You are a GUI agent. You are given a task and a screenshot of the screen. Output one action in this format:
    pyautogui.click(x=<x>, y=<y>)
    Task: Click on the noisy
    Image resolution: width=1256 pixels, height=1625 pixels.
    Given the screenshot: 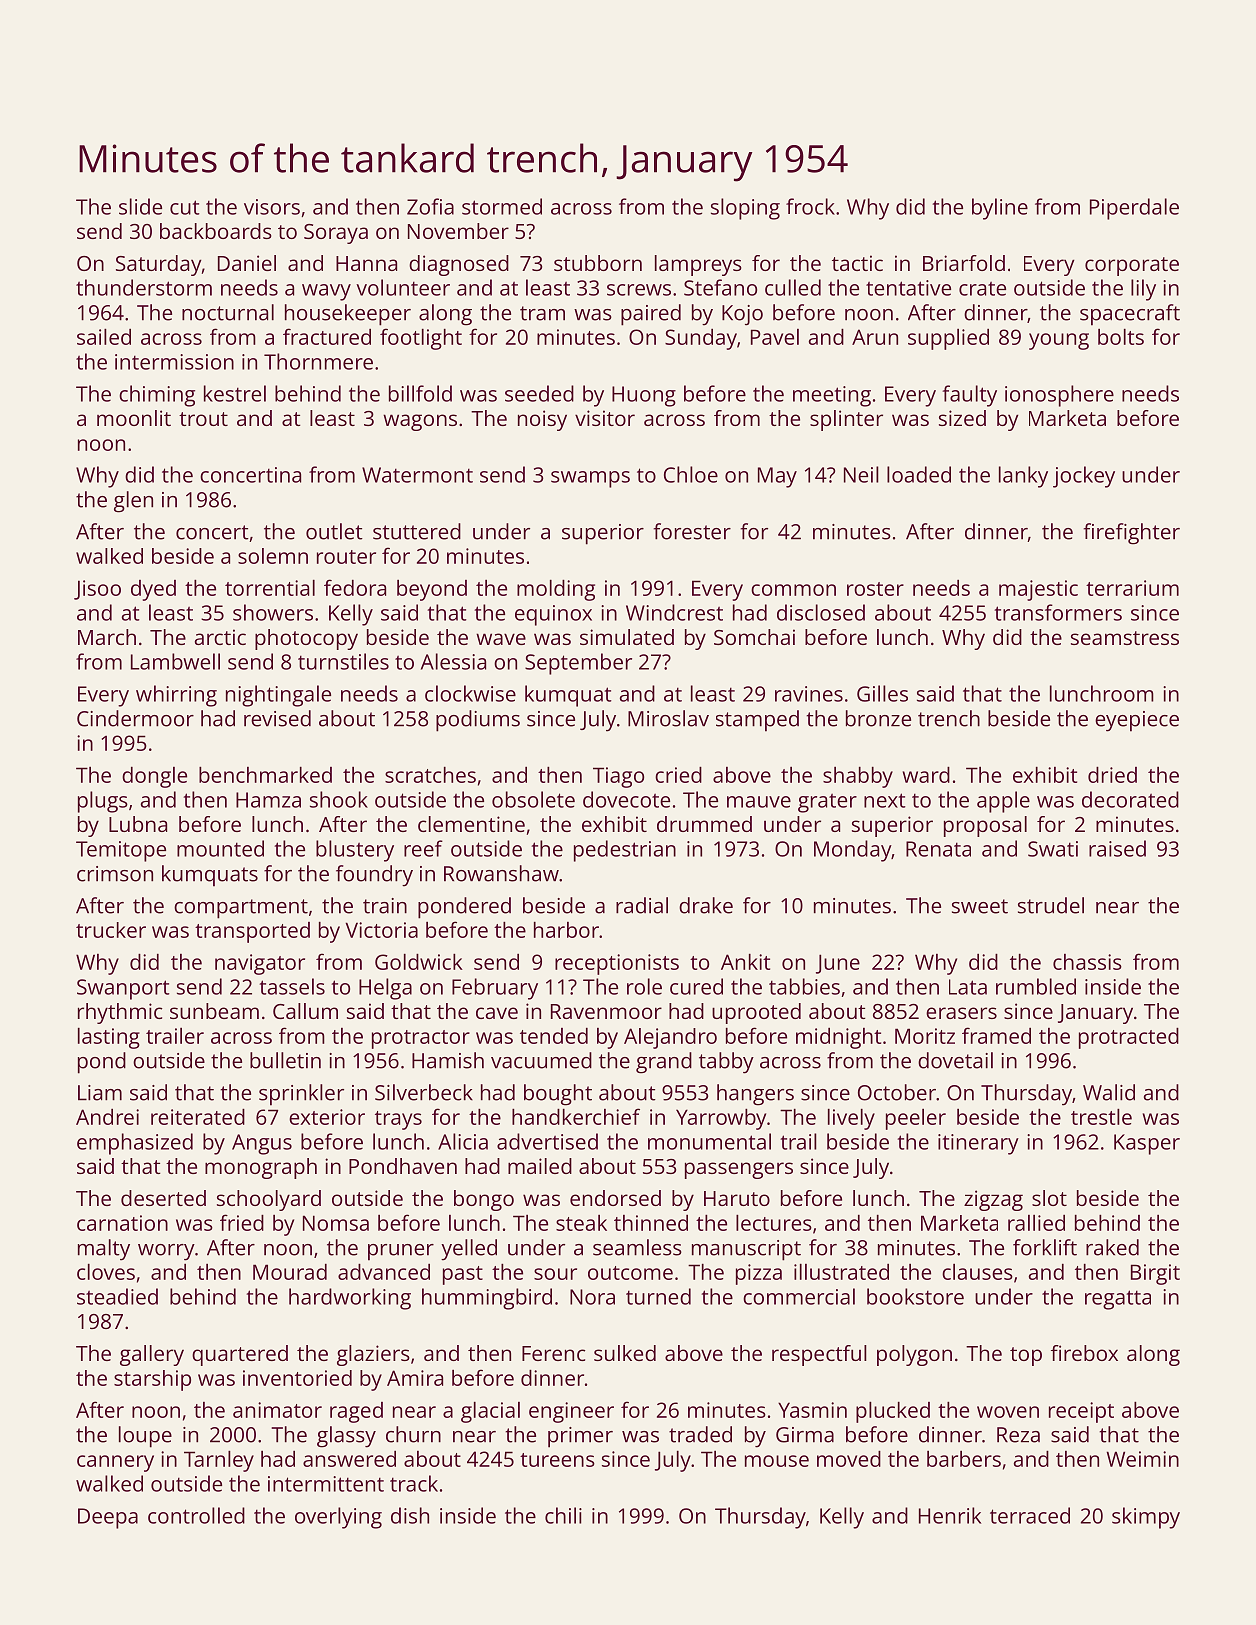 What is the action you would take?
    pyautogui.click(x=542, y=420)
